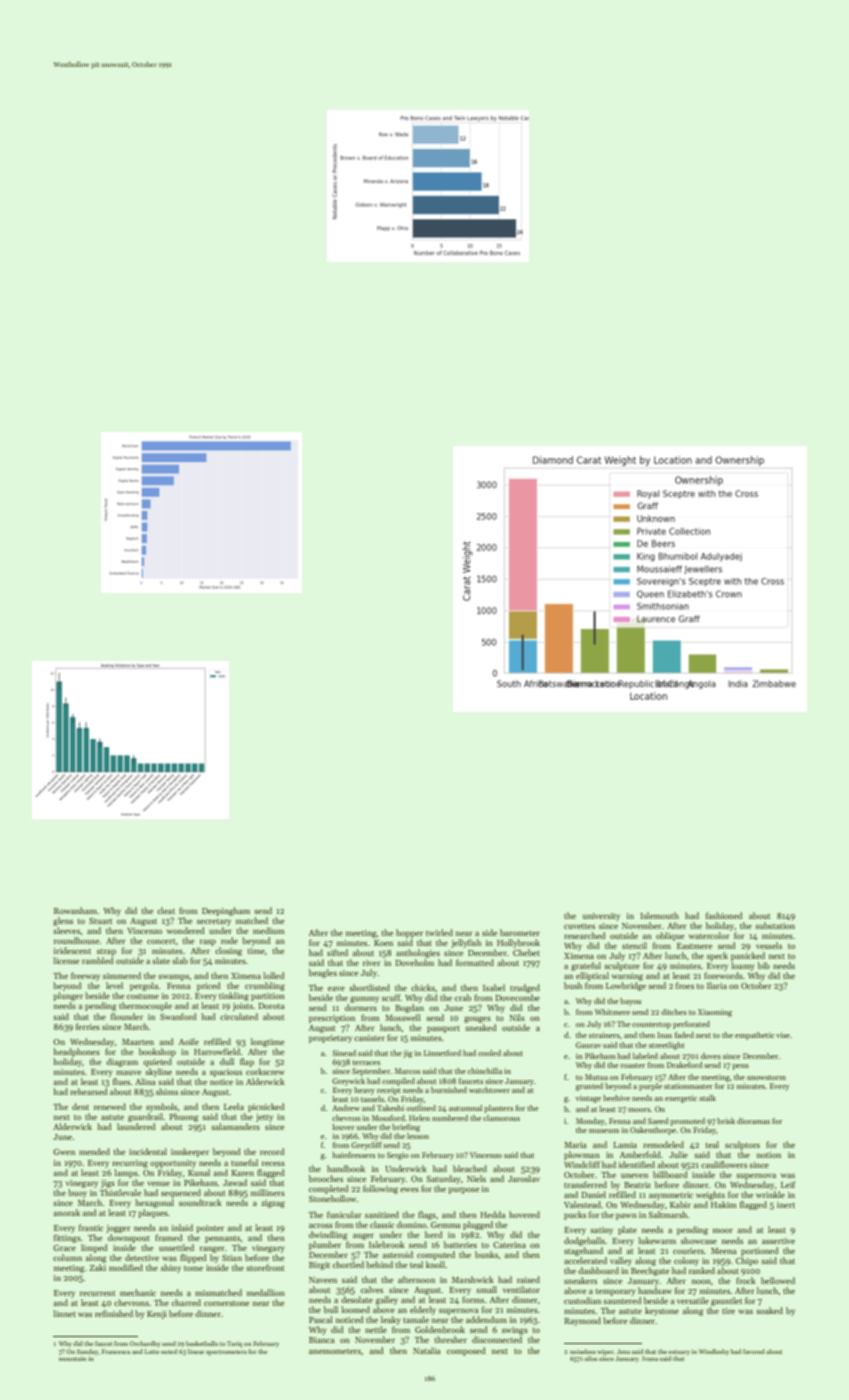 This screenshot has height=1400, width=849. I want to click on pawn, so click(626, 1217).
